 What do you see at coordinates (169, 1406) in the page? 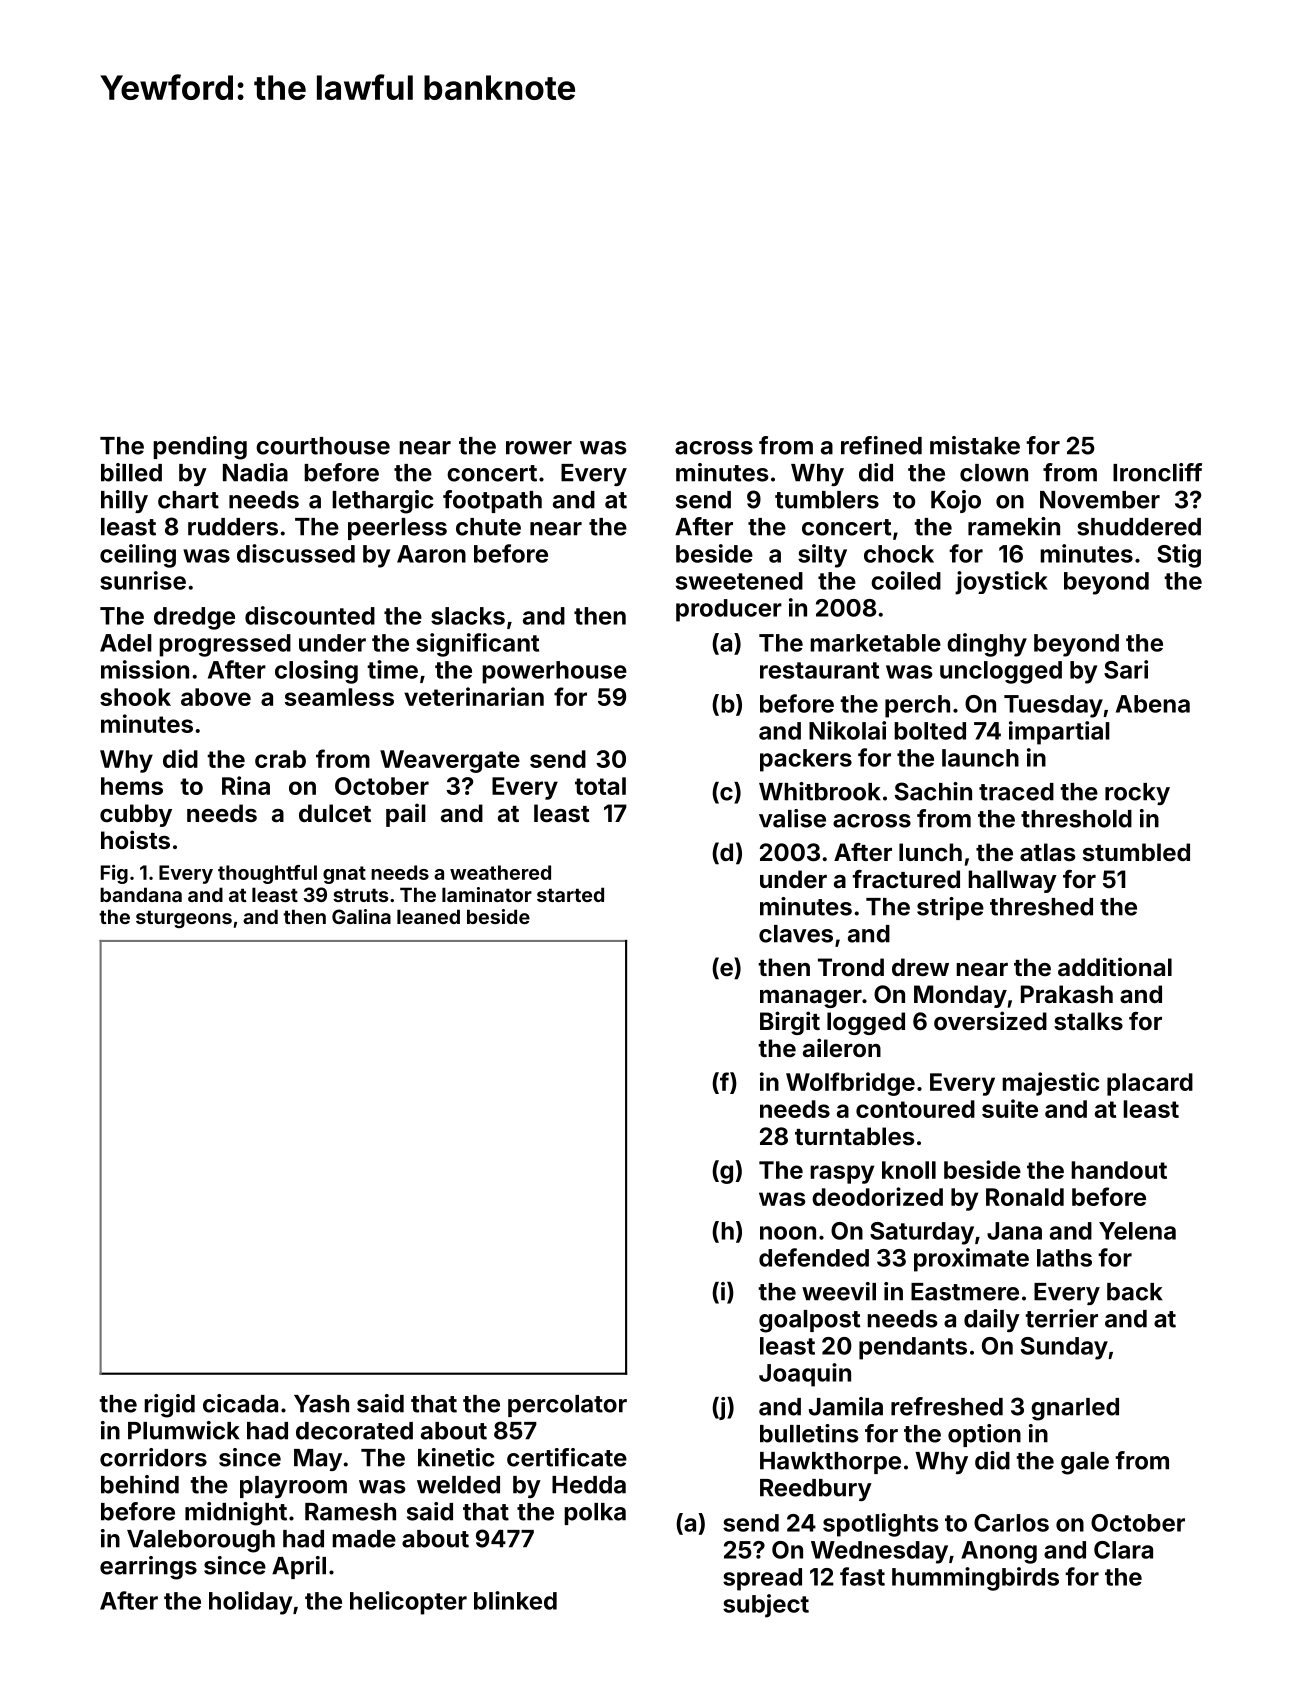
I see `rigid` at bounding box center [169, 1406].
